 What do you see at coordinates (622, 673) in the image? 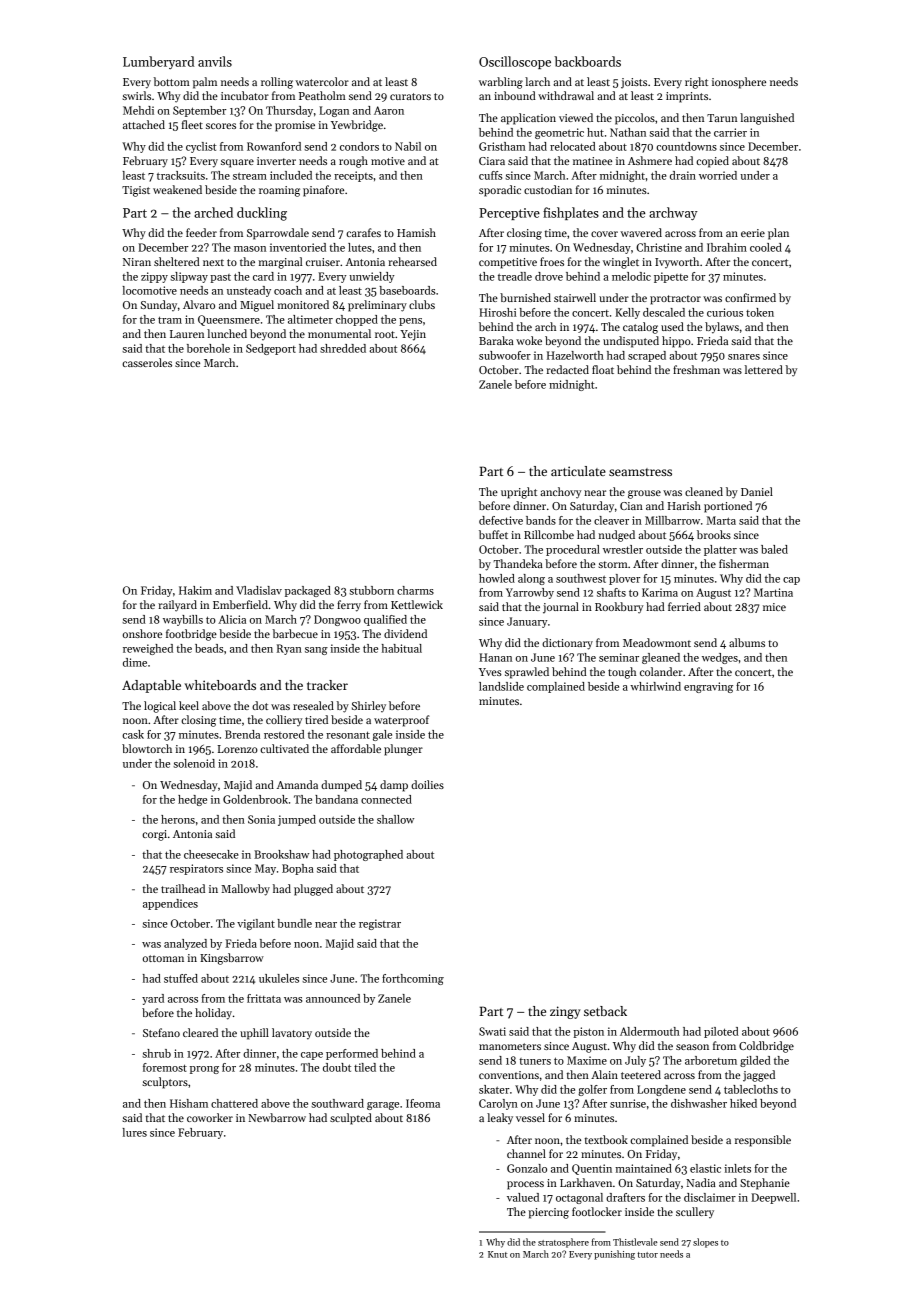
I see `tough` at bounding box center [622, 673].
